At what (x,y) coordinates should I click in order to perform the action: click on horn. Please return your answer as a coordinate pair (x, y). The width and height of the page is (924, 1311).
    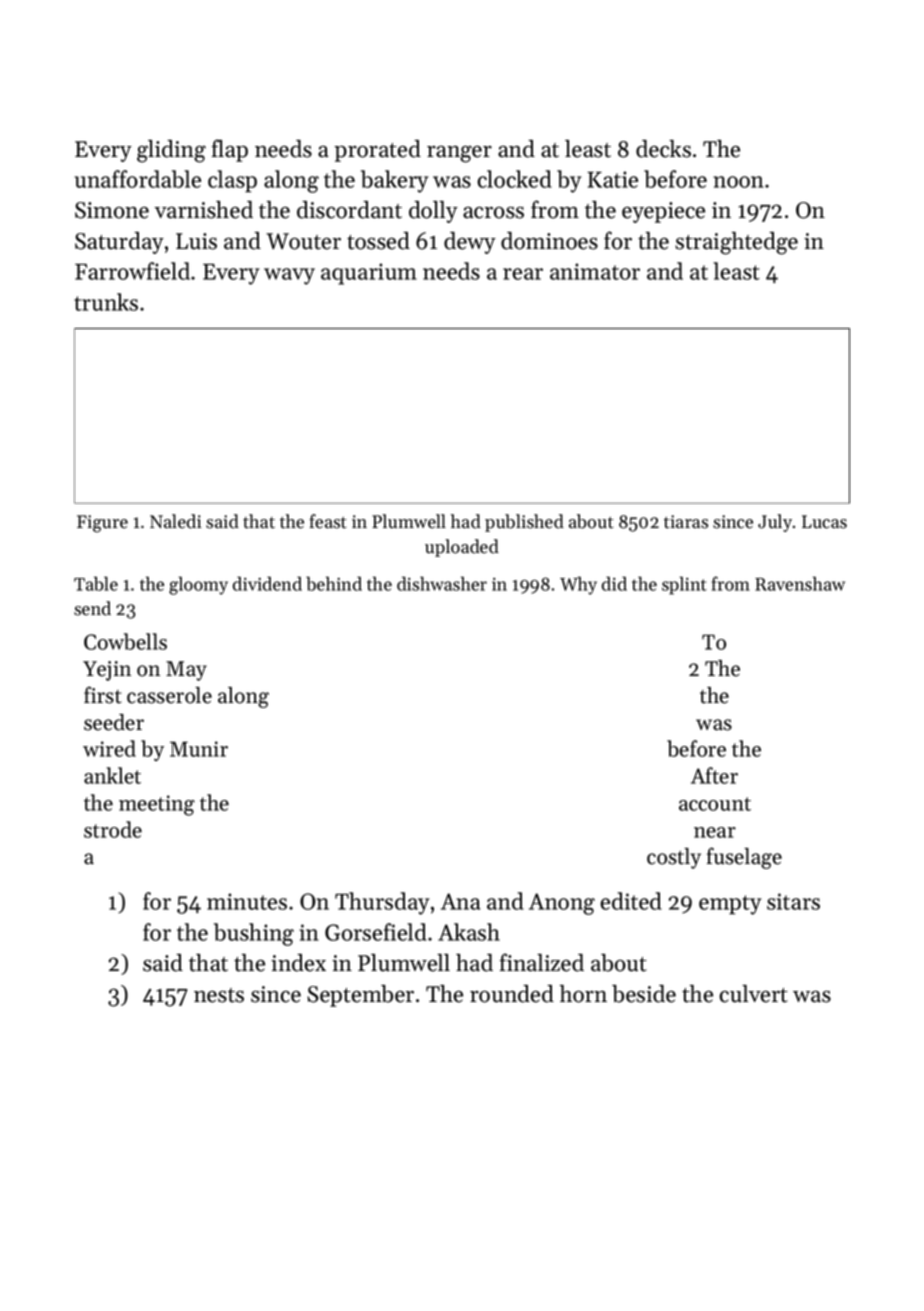
    Looking at the image, I should click on (583, 994).
